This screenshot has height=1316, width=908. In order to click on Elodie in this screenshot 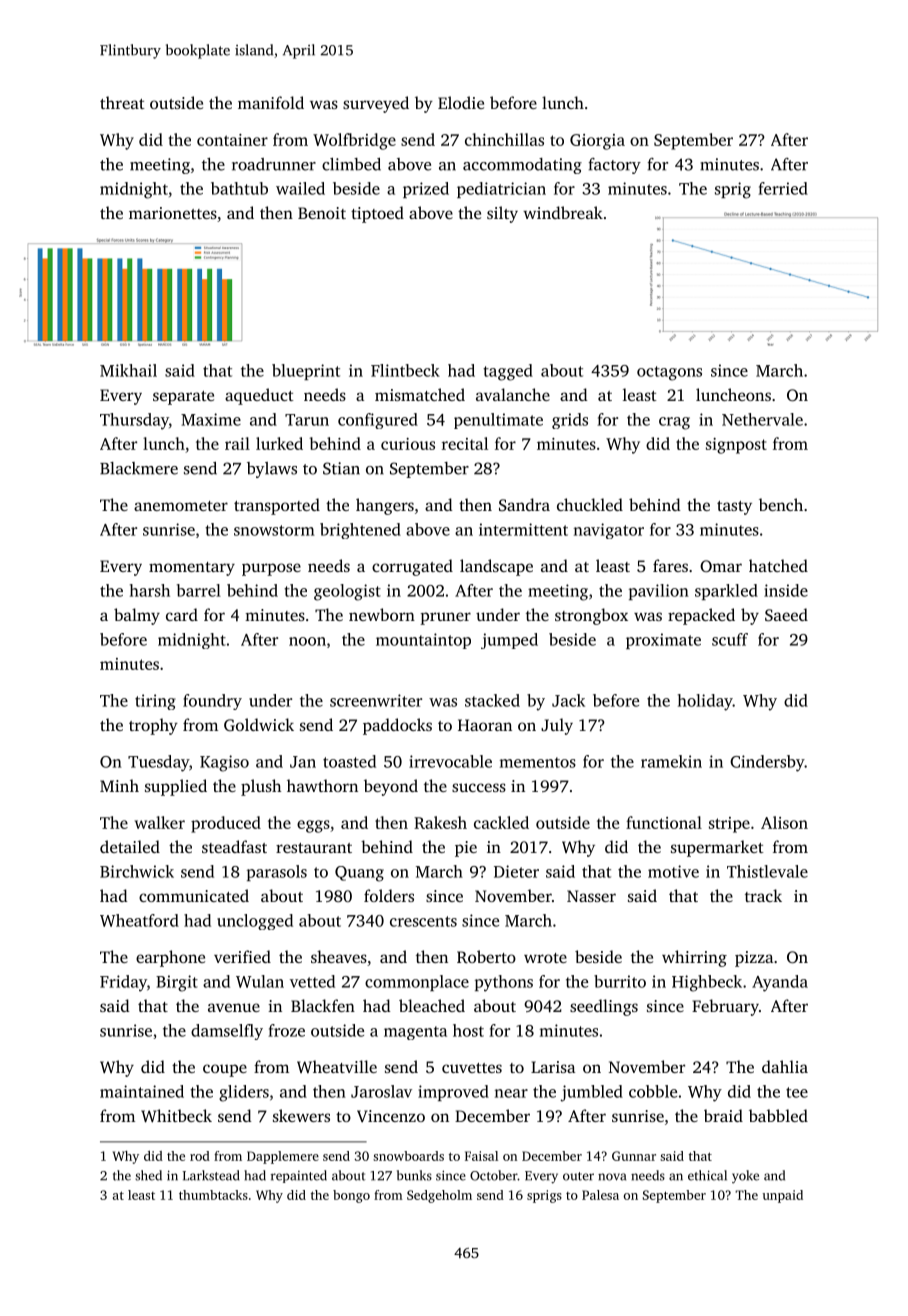, I will do `click(461, 102)`.
